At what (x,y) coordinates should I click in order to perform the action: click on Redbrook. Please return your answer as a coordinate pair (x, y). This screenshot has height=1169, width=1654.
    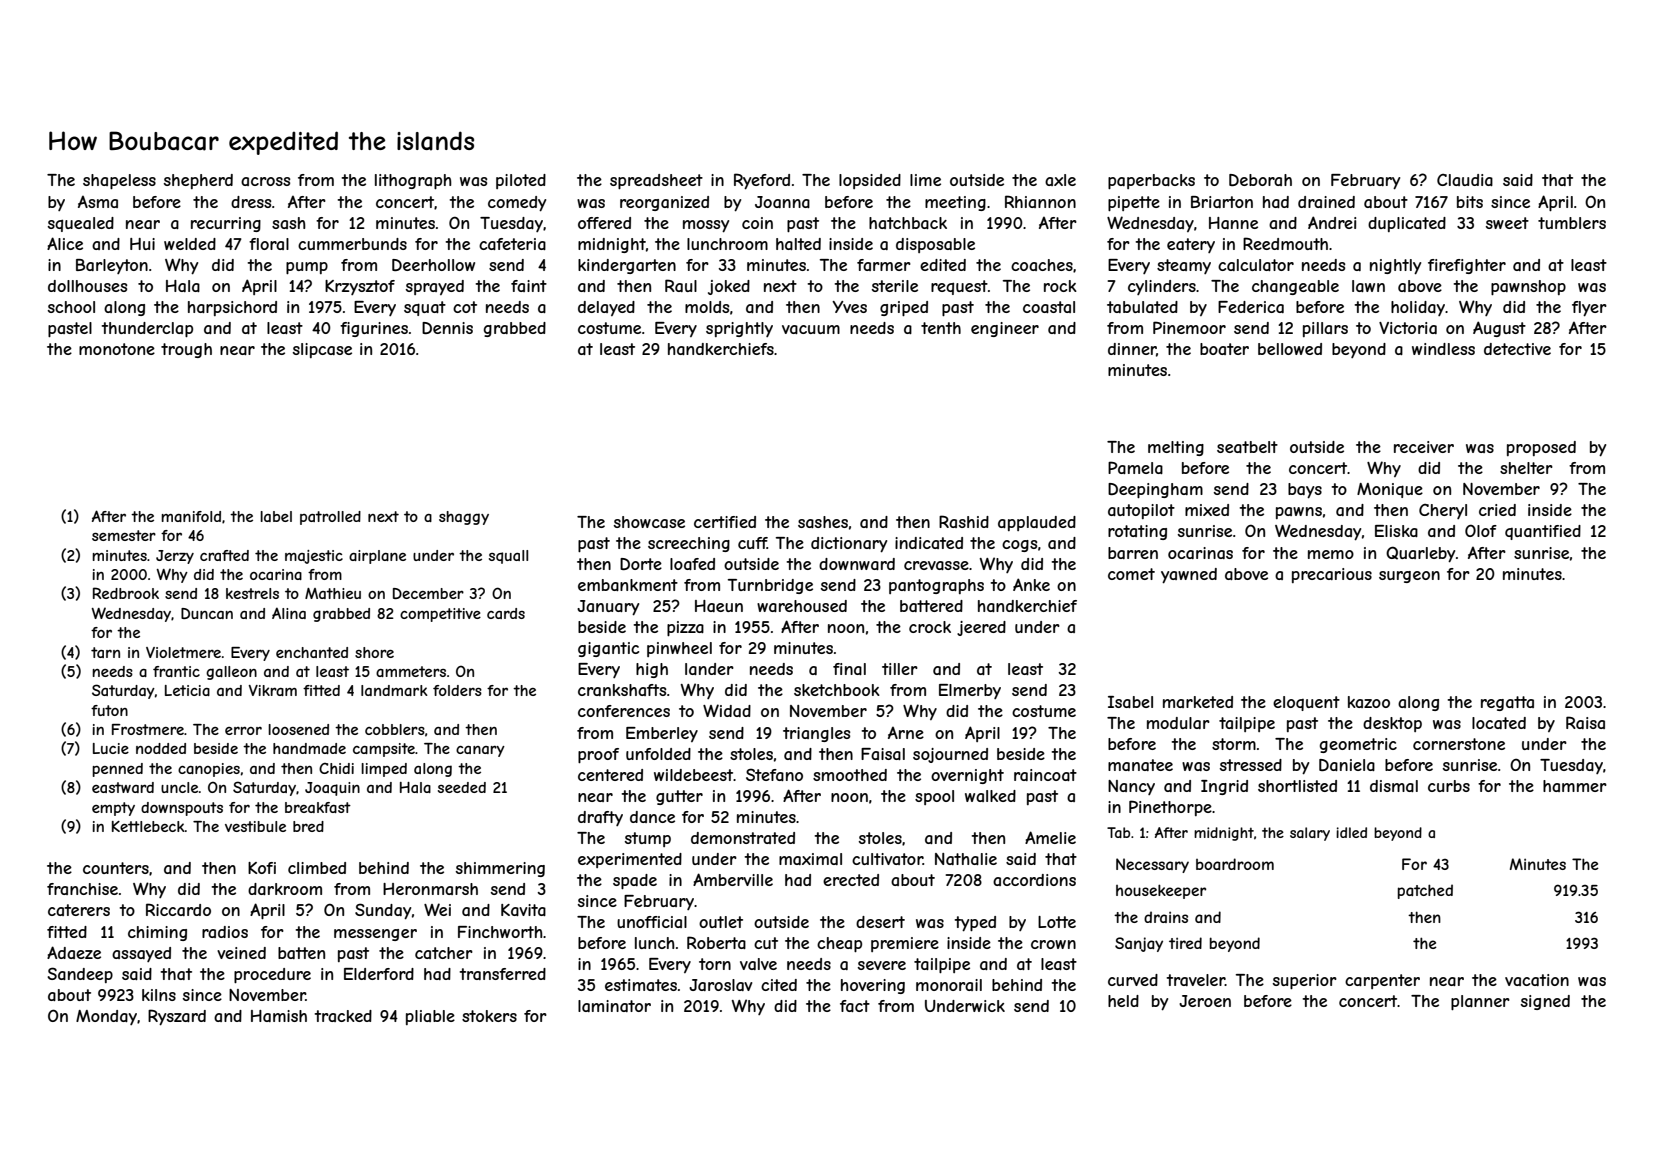
    Looking at the image, I should click on (126, 593).
